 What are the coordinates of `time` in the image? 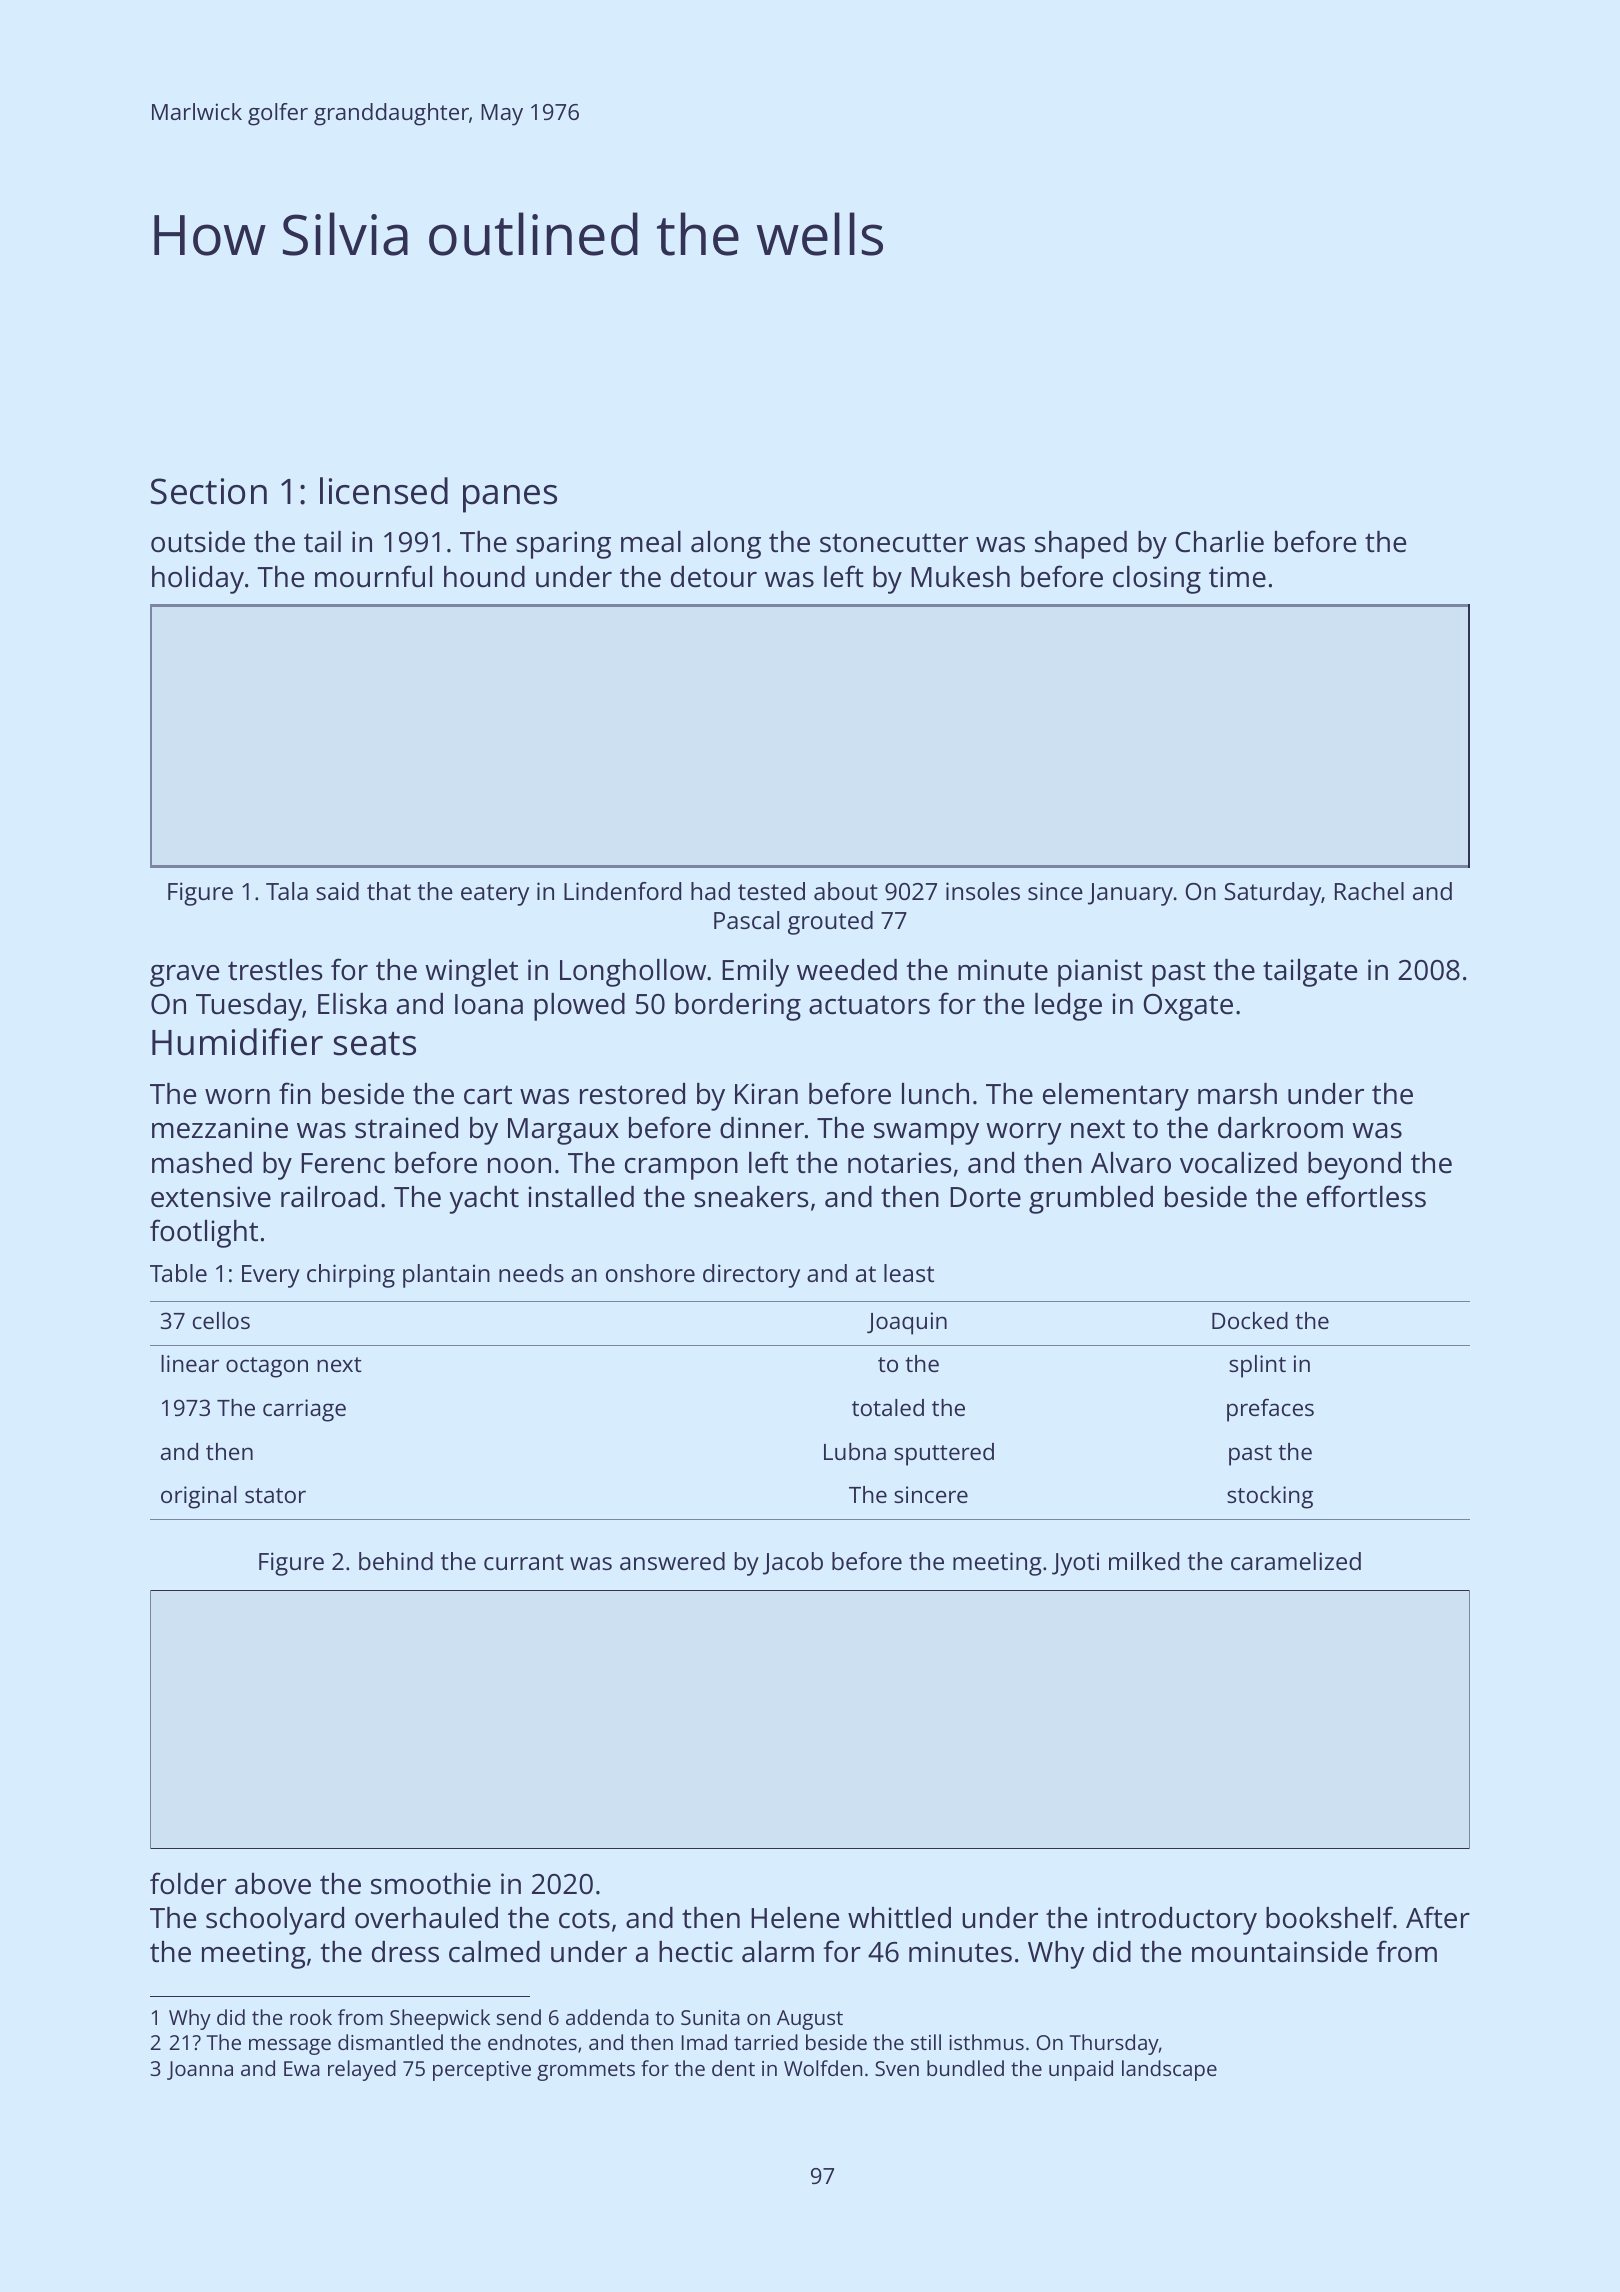 It's located at (1237, 577).
